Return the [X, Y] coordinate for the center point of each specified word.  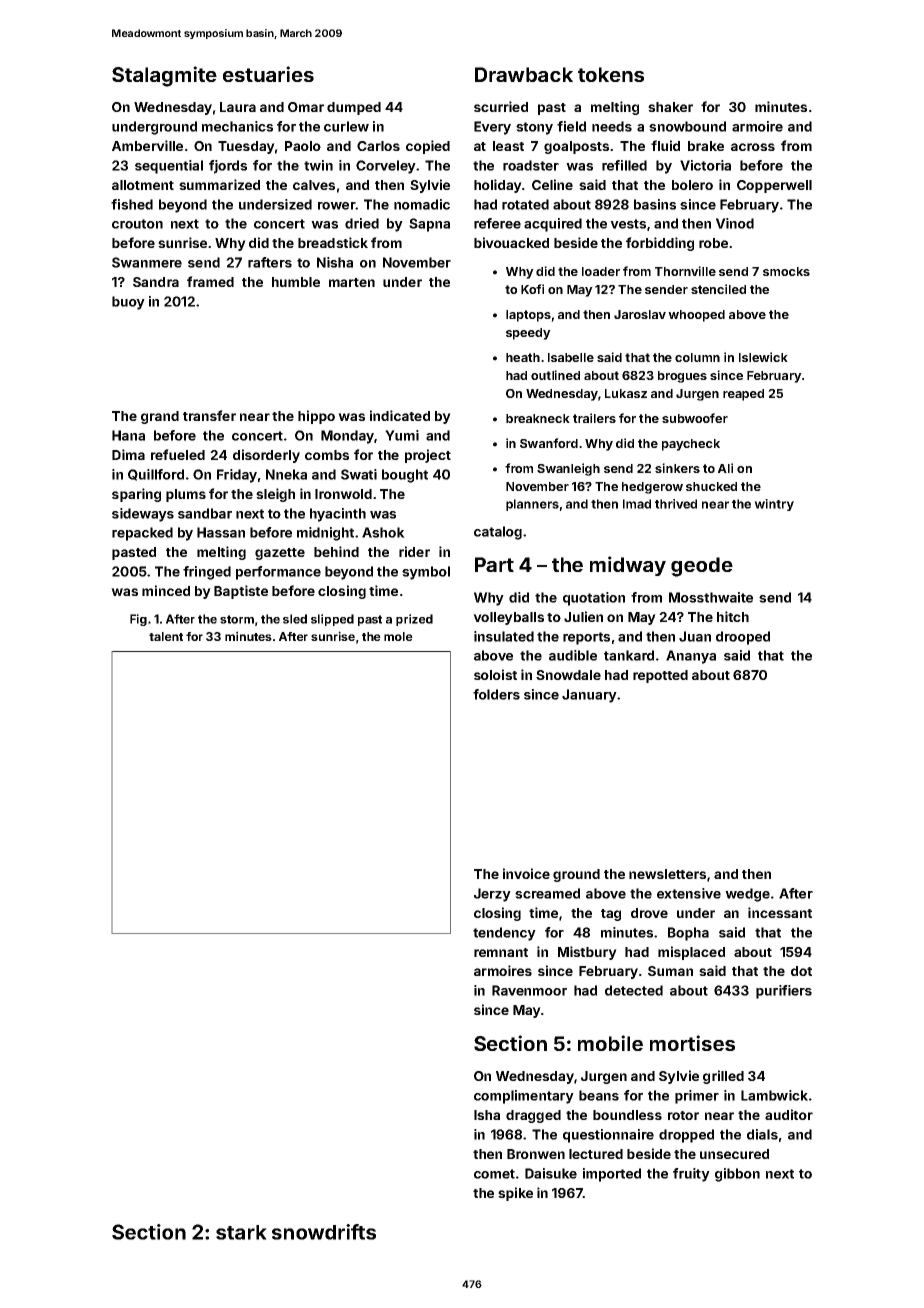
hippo [316, 417]
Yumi [402, 435]
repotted [660, 676]
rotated [525, 204]
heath [523, 357]
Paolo [303, 146]
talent [166, 636]
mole [398, 636]
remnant [501, 952]
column [697, 357]
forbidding [660, 244]
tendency [504, 934]
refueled [178, 454]
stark [241, 1232]
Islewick [763, 357]
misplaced [691, 953]
